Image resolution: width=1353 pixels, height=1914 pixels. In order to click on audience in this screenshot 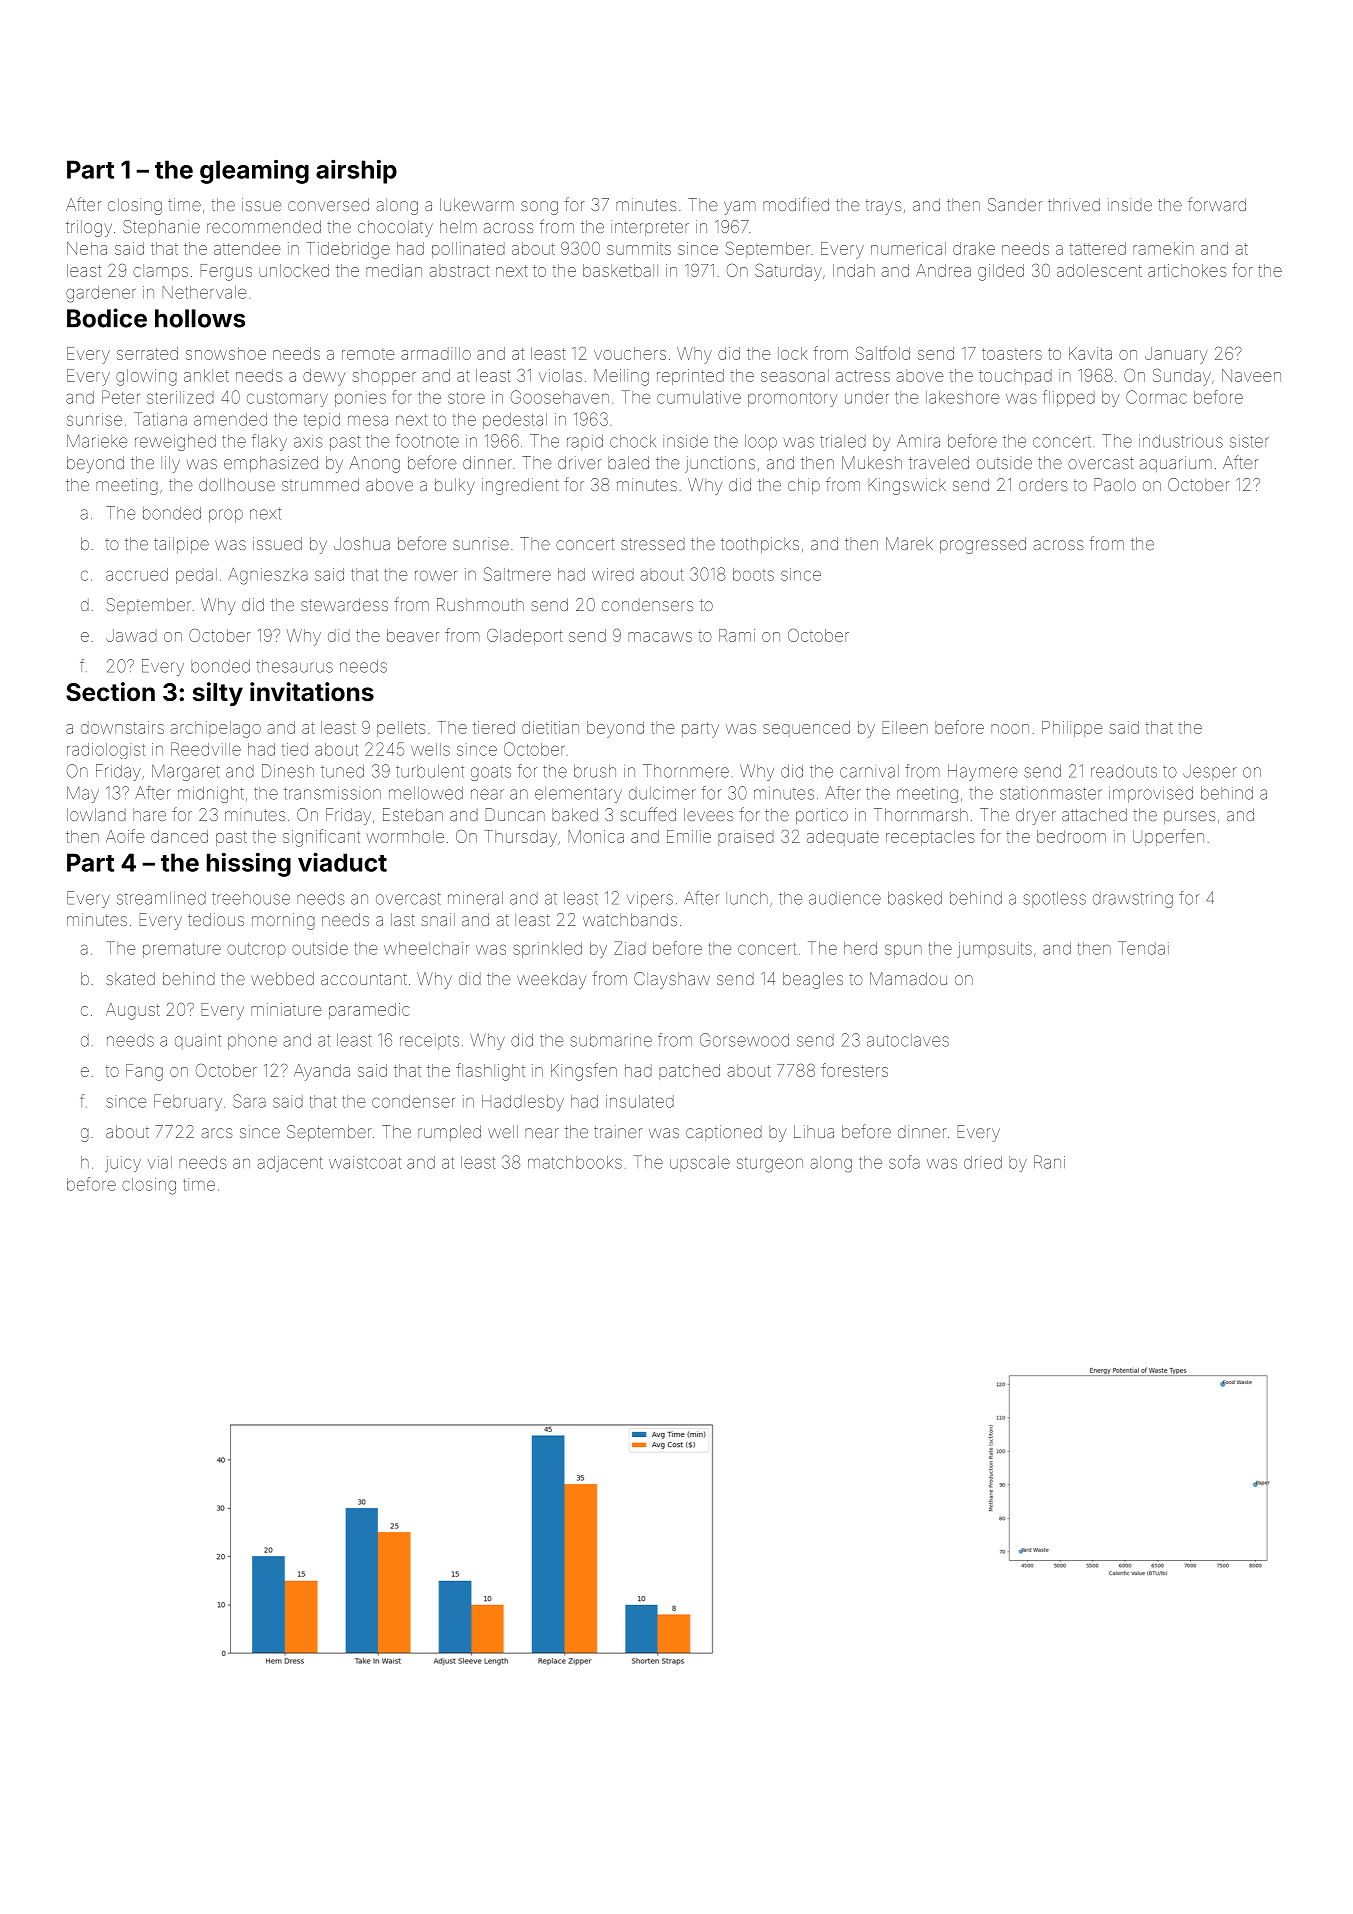, I will do `click(845, 898)`.
